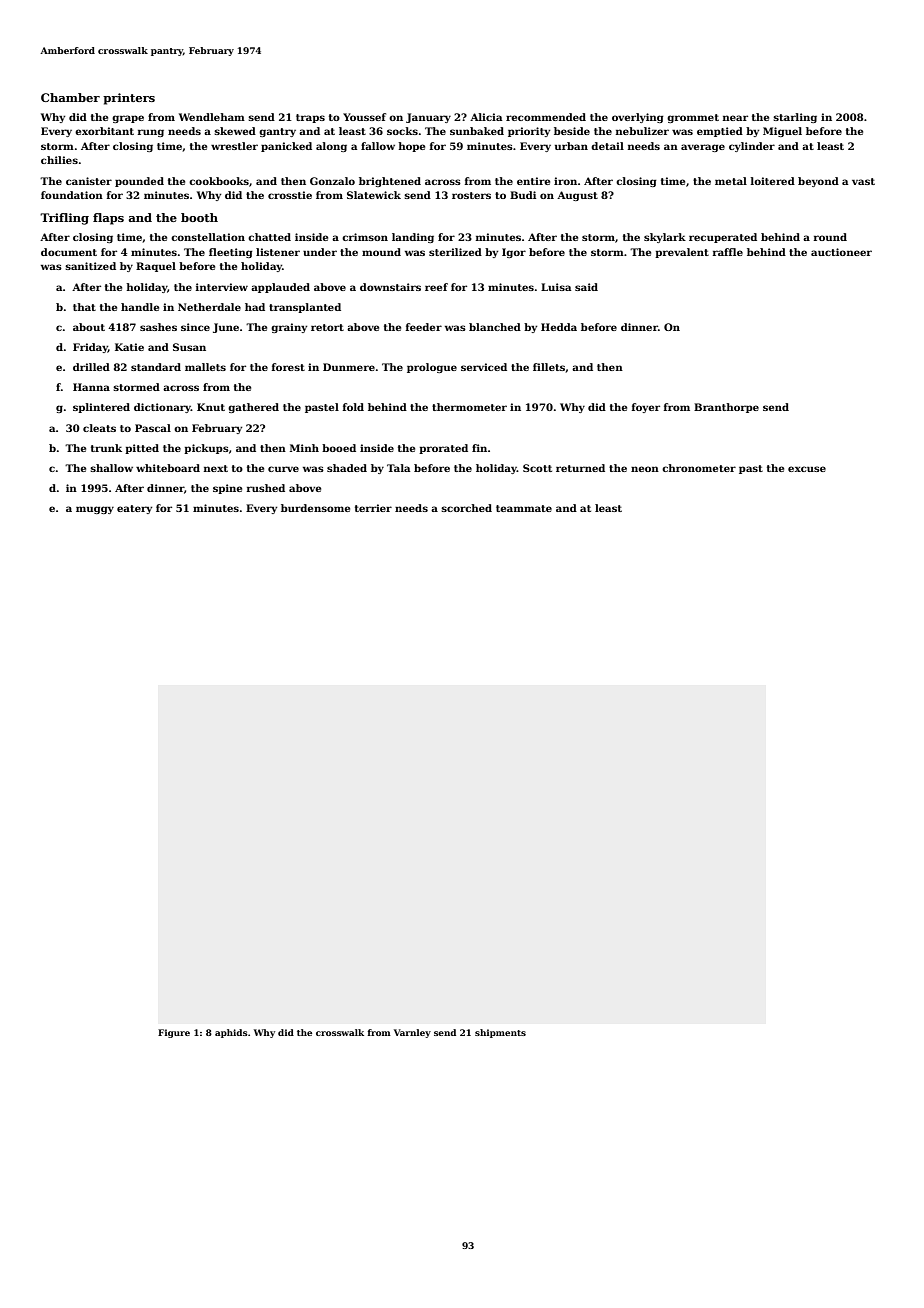 This image has height=1308, width=924. I want to click on excuse, so click(807, 469).
